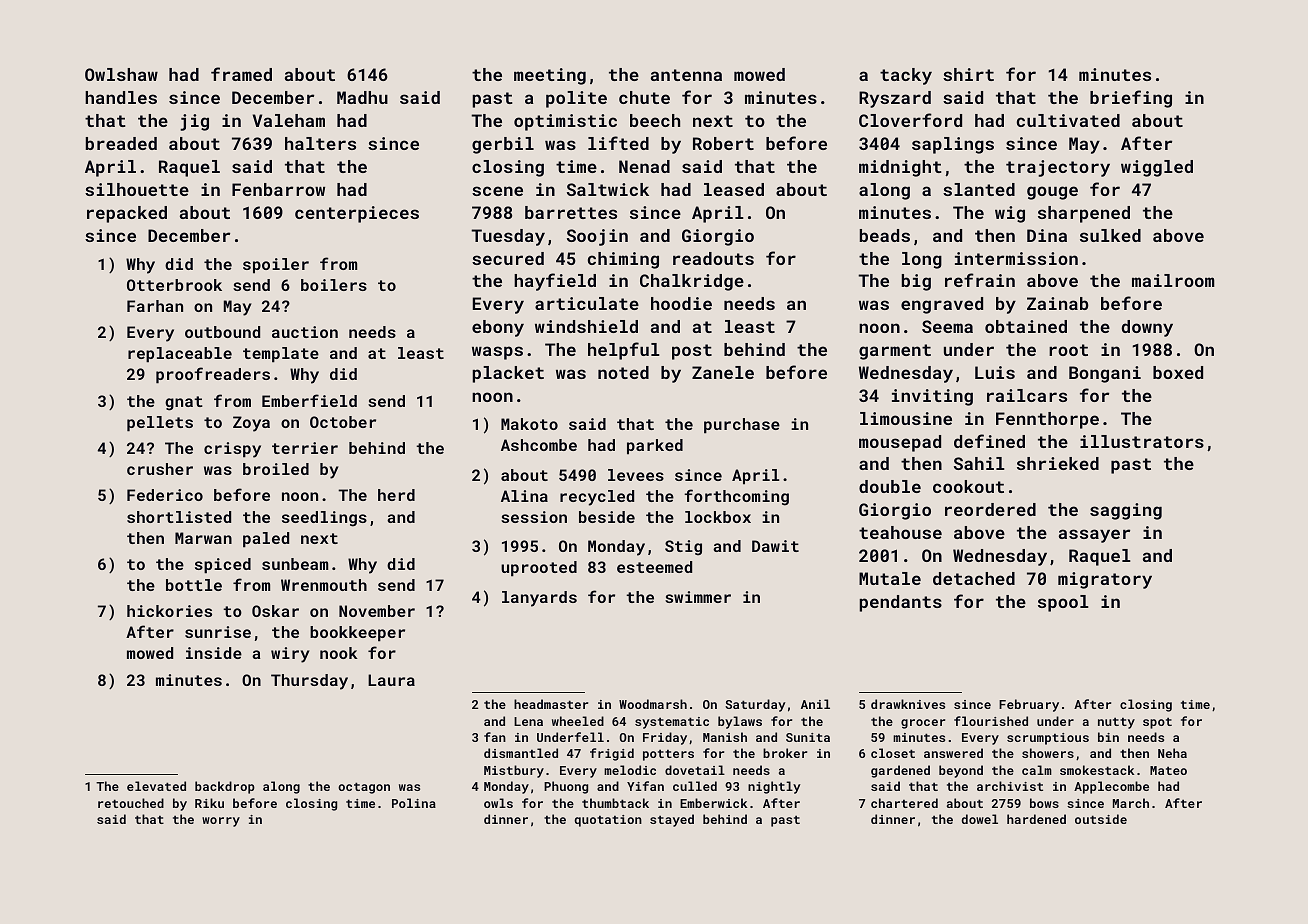  Describe the element at coordinates (514, 771) in the screenshot. I see `Mistbury` at that location.
